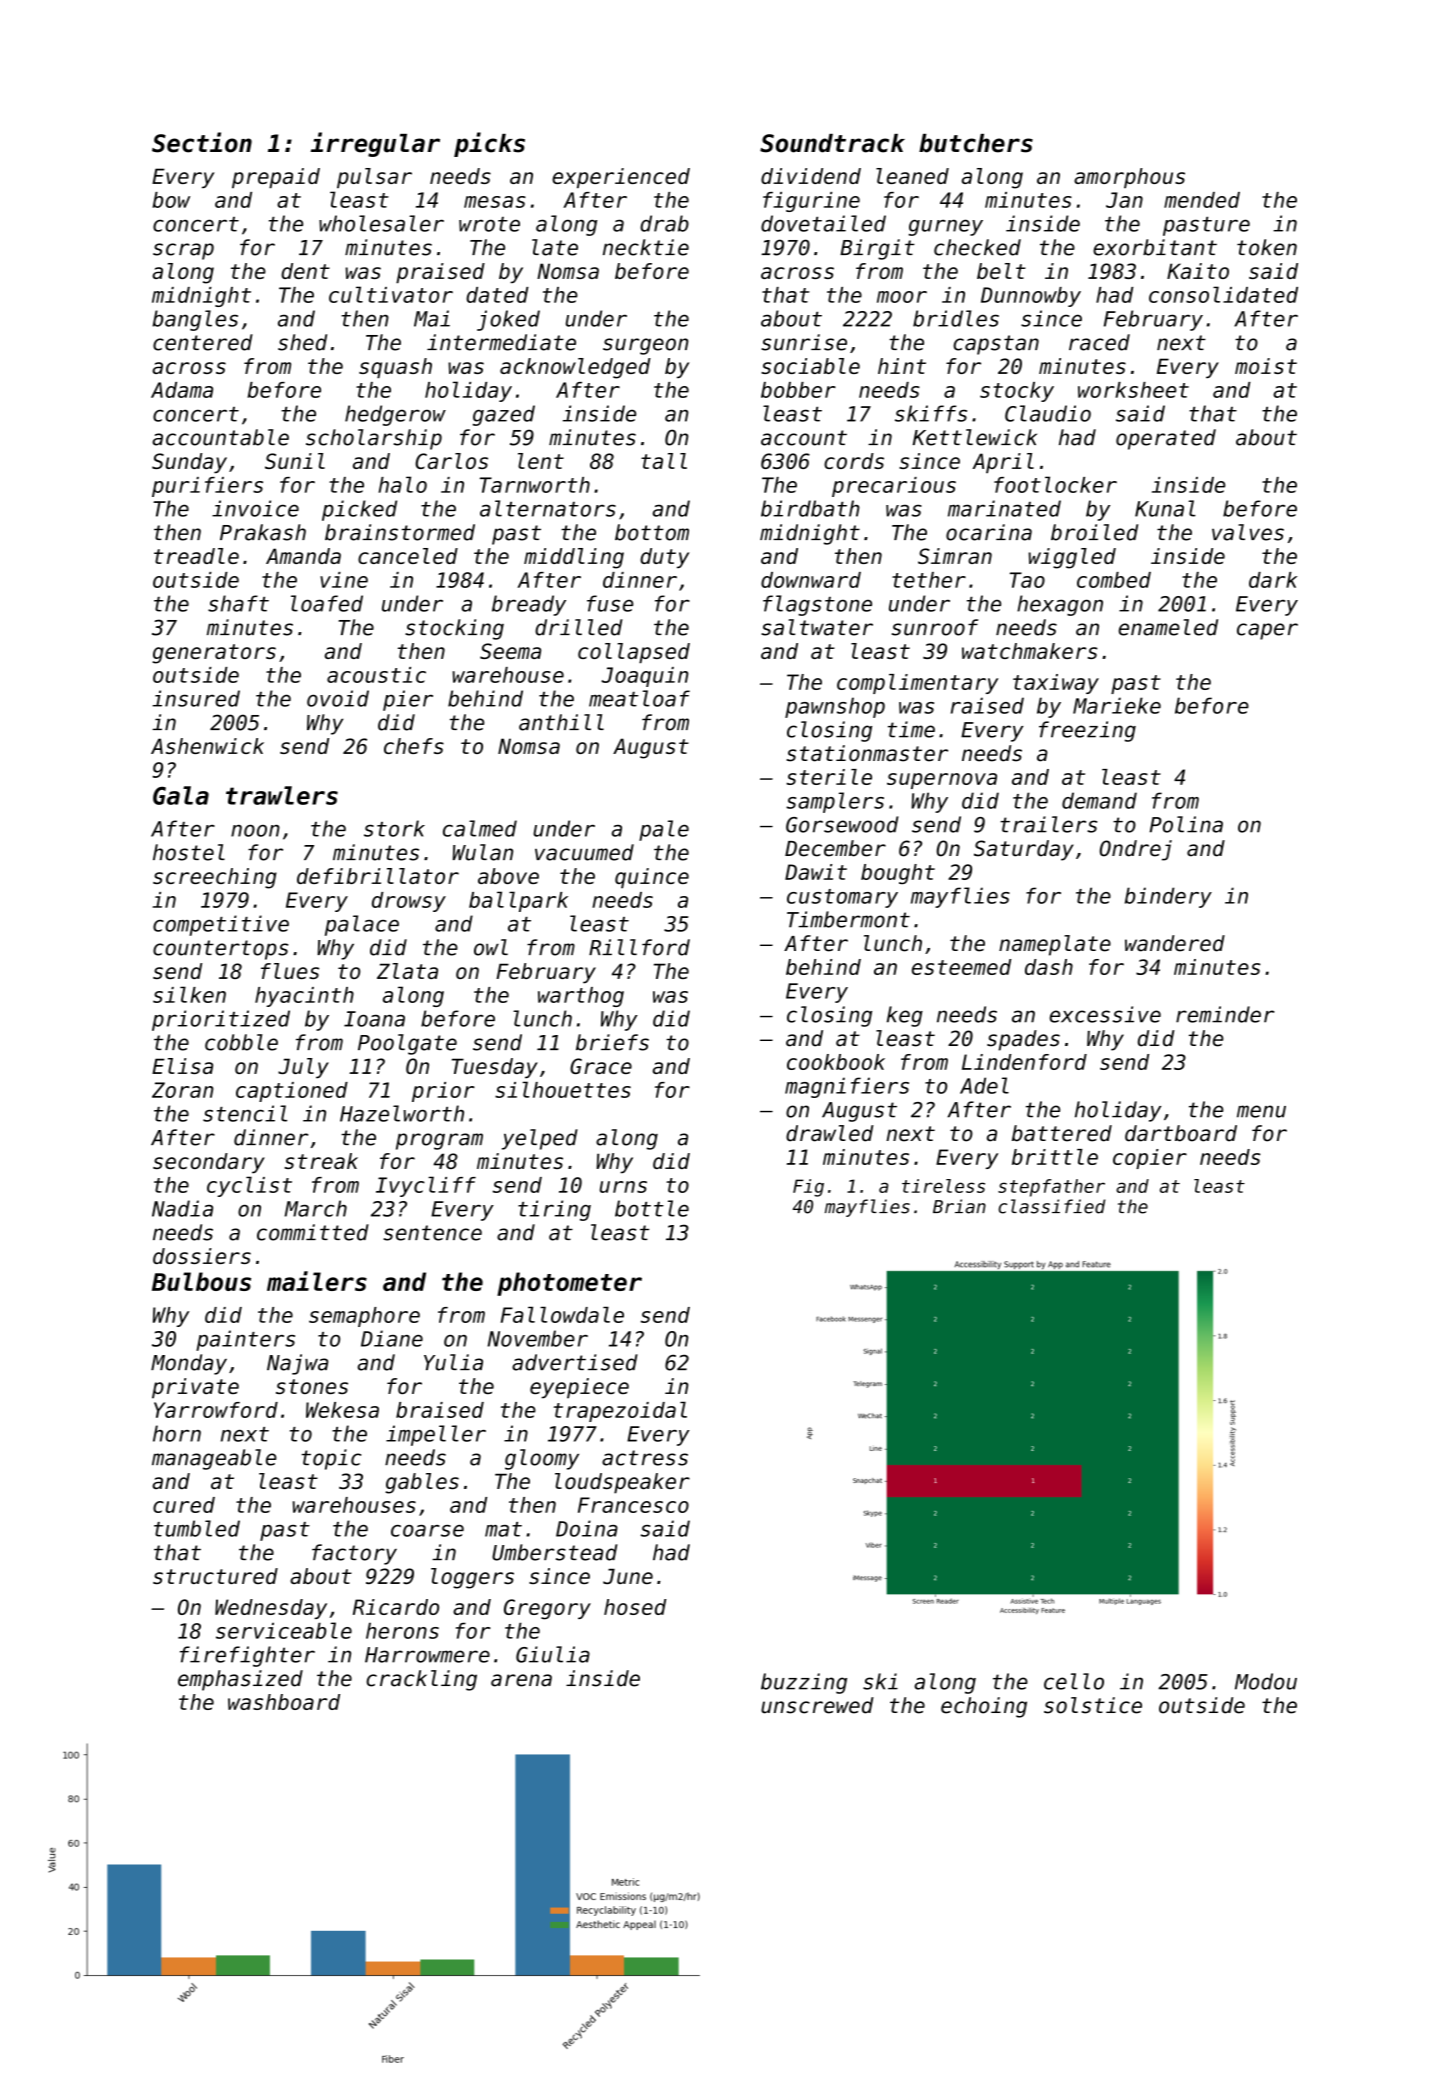 The height and width of the screenshot is (2100, 1450). What do you see at coordinates (483, 852) in the screenshot?
I see `Wulan` at bounding box center [483, 852].
